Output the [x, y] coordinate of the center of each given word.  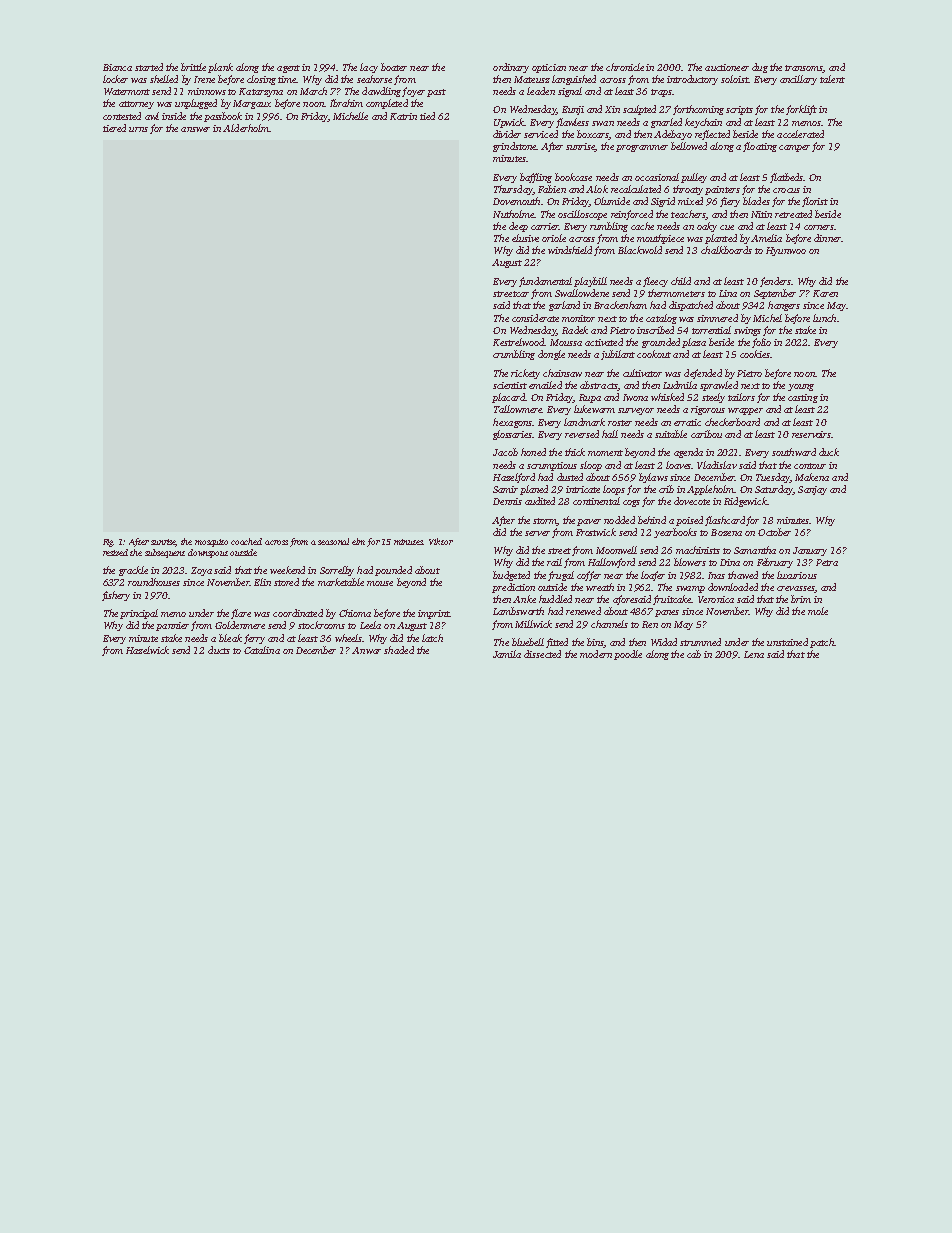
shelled [164, 79]
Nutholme [513, 214]
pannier [172, 626]
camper [794, 148]
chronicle [625, 67]
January [810, 551]
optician [549, 68]
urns [138, 129]
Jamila [507, 654]
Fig [108, 543]
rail [554, 562]
